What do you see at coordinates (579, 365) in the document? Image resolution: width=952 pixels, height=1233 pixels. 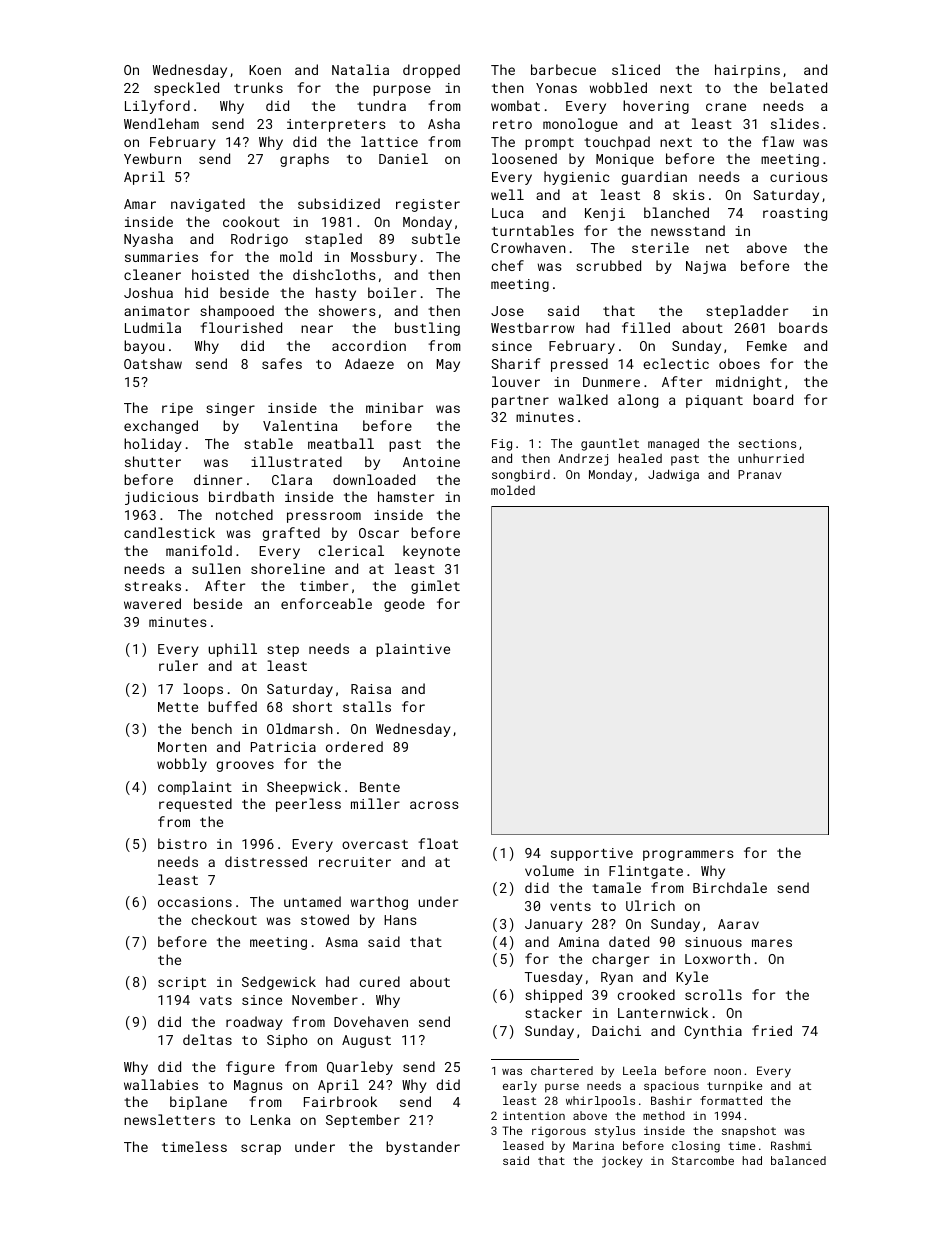 I see `pressed` at bounding box center [579, 365].
